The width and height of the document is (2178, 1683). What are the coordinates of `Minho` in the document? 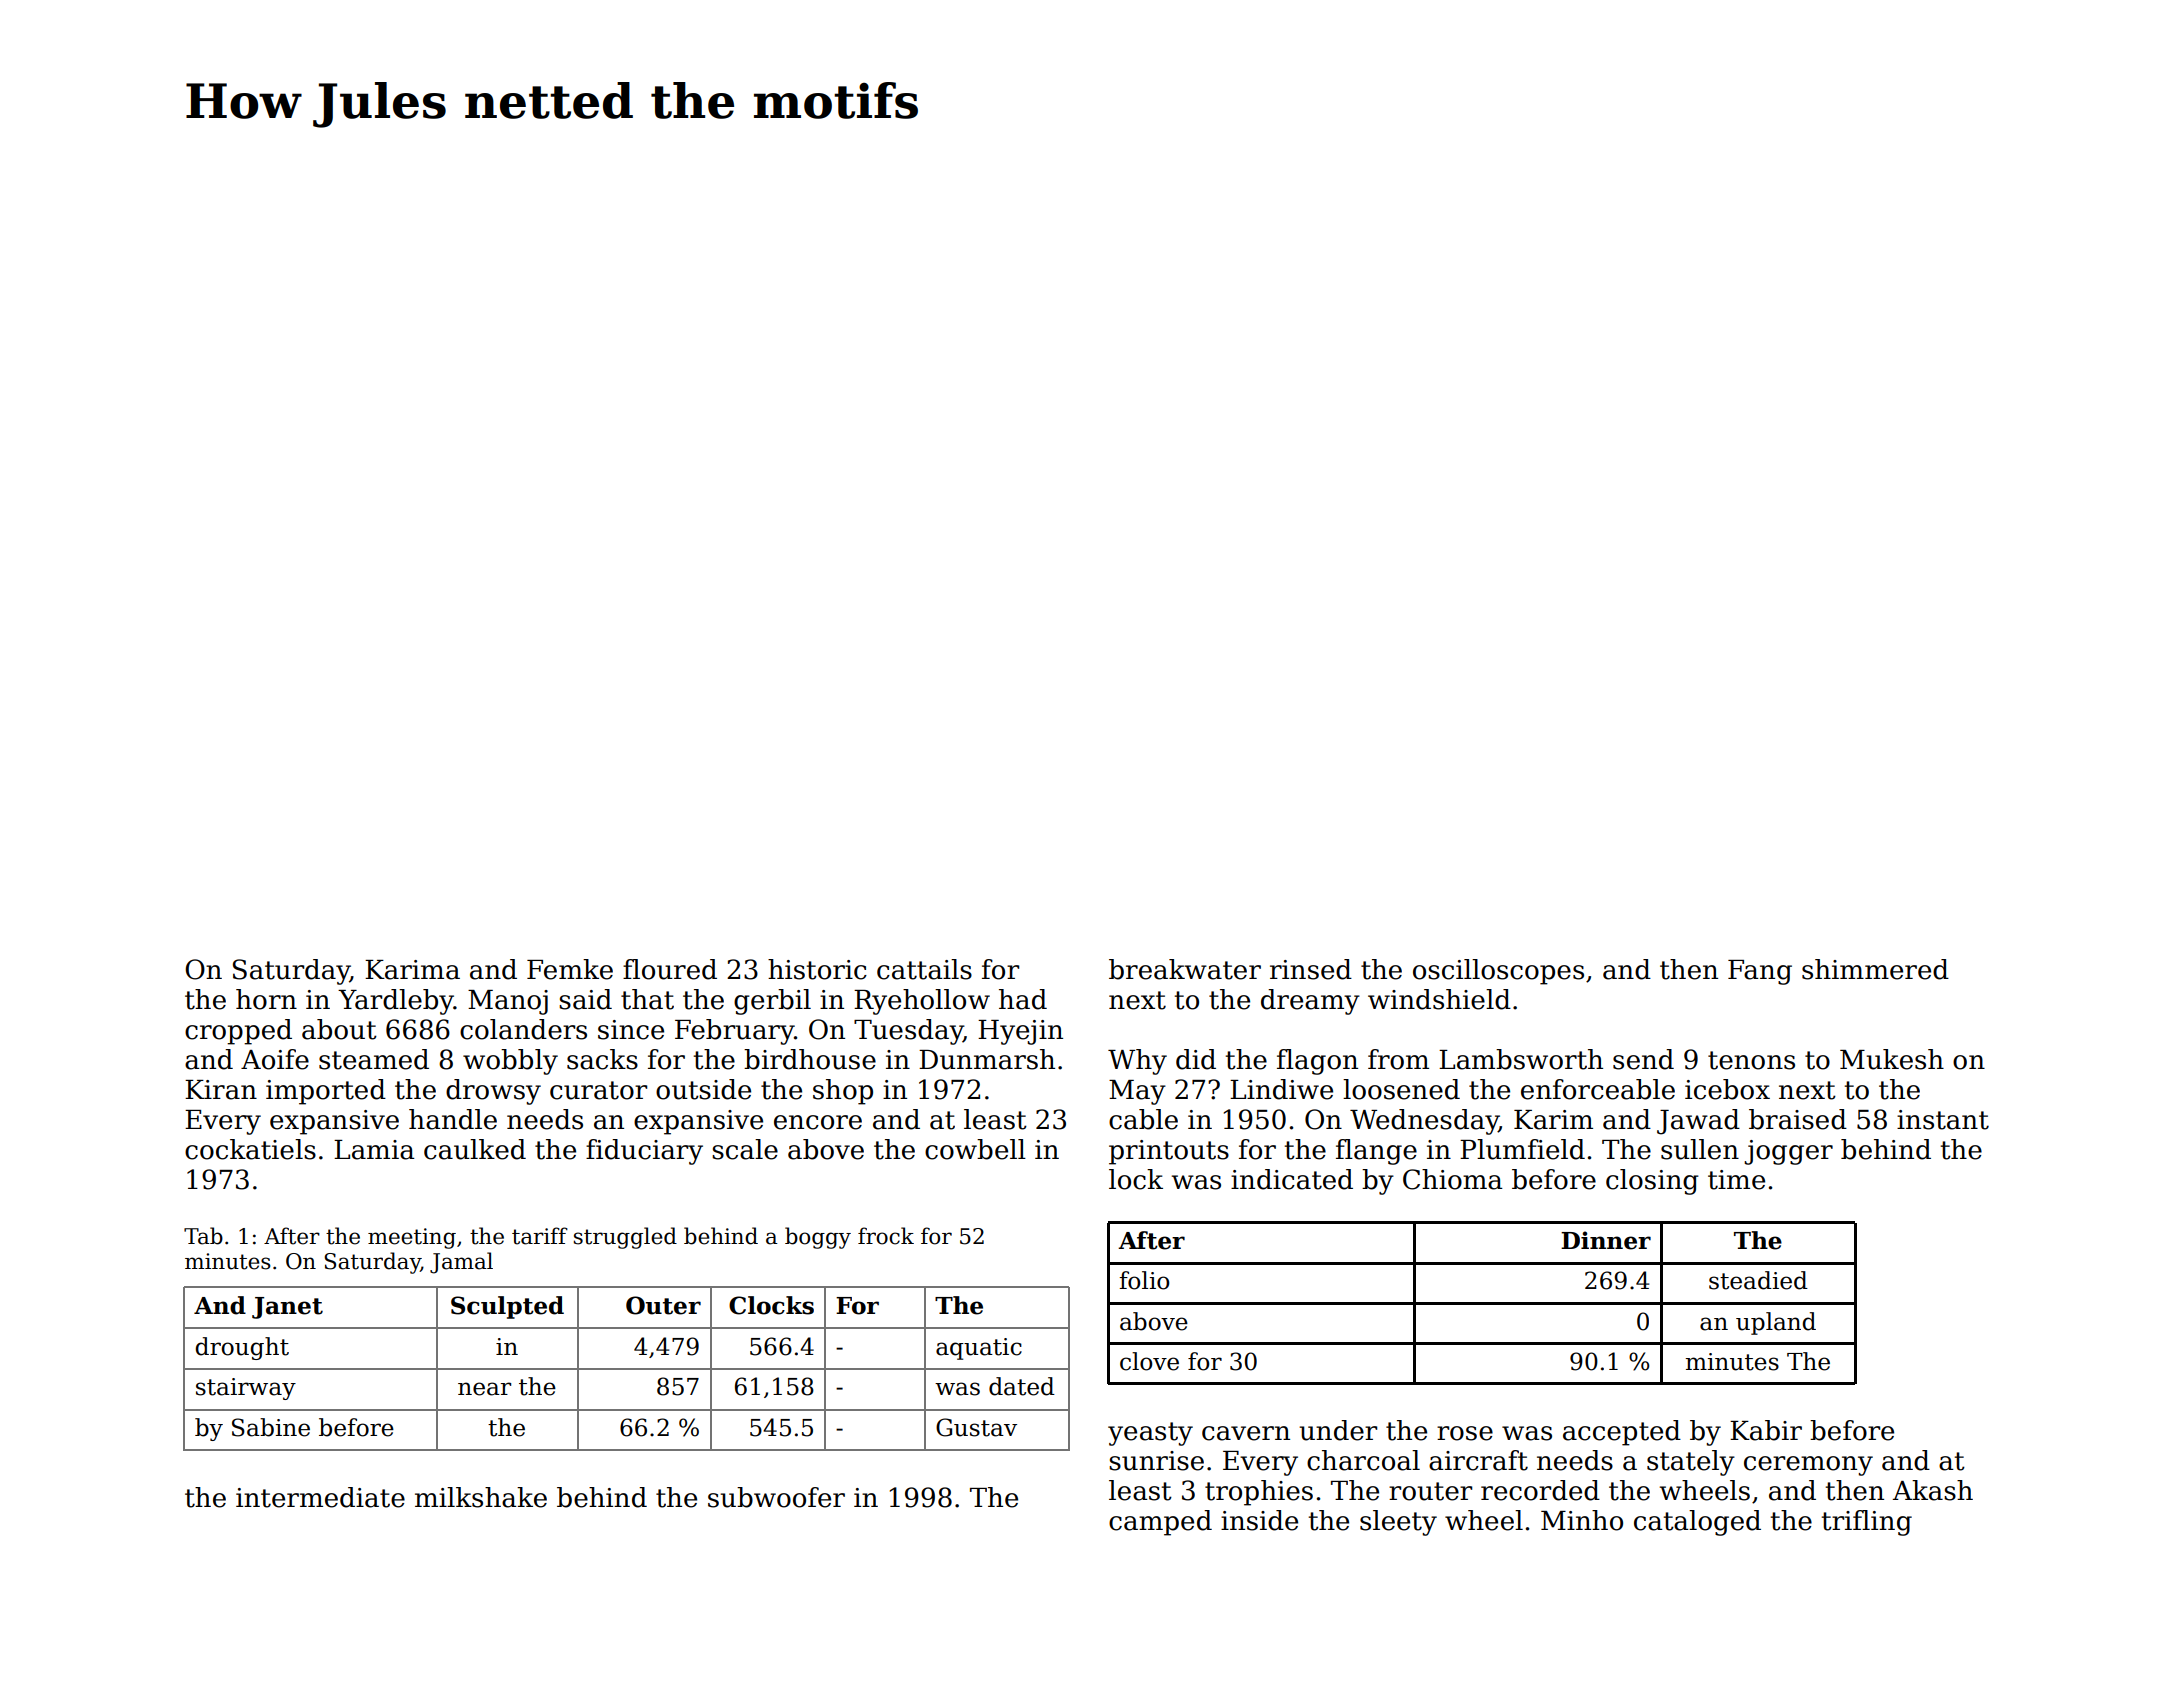 It's located at (1582, 1520).
